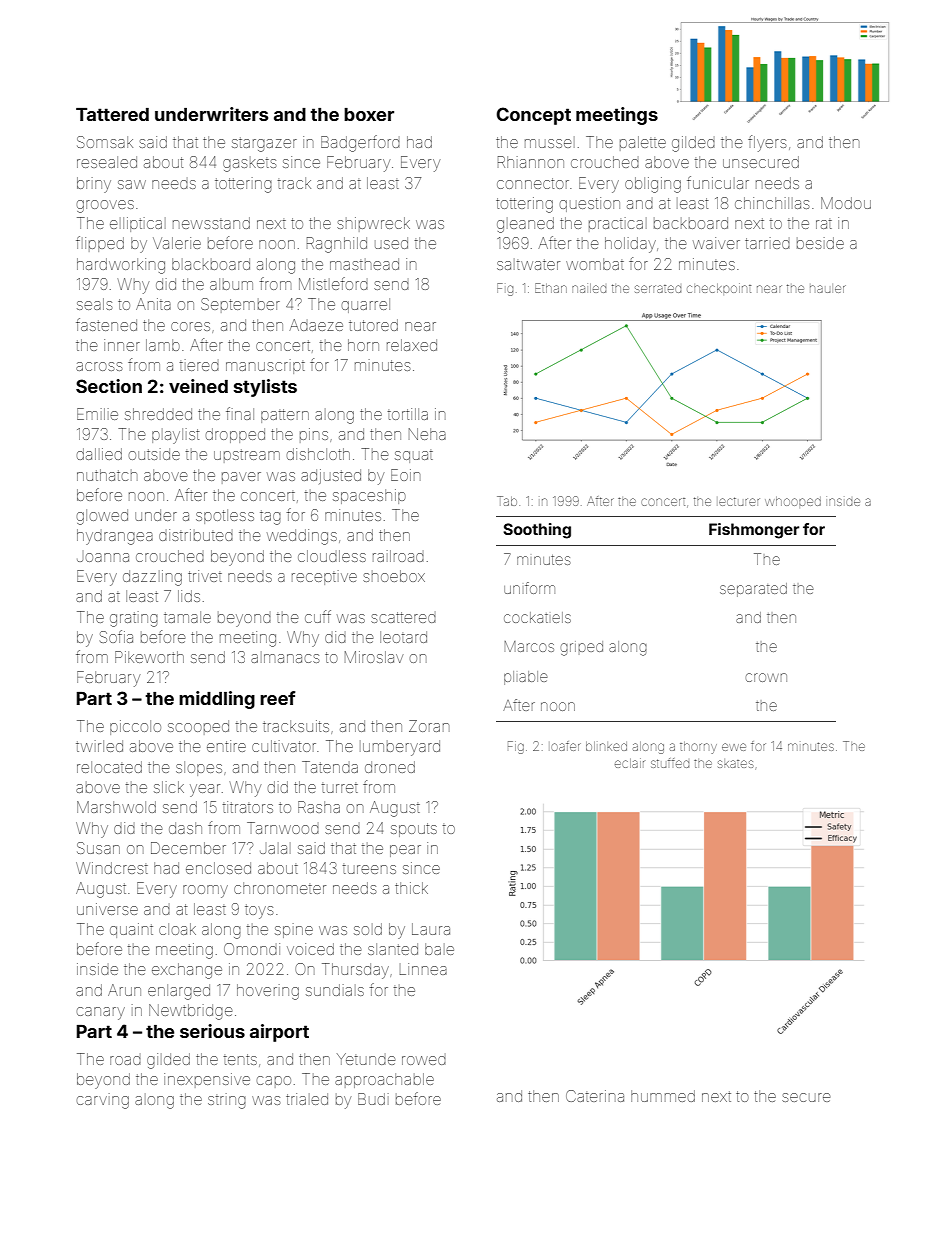  Describe the element at coordinates (249, 164) in the screenshot. I see `gaskets` at that location.
